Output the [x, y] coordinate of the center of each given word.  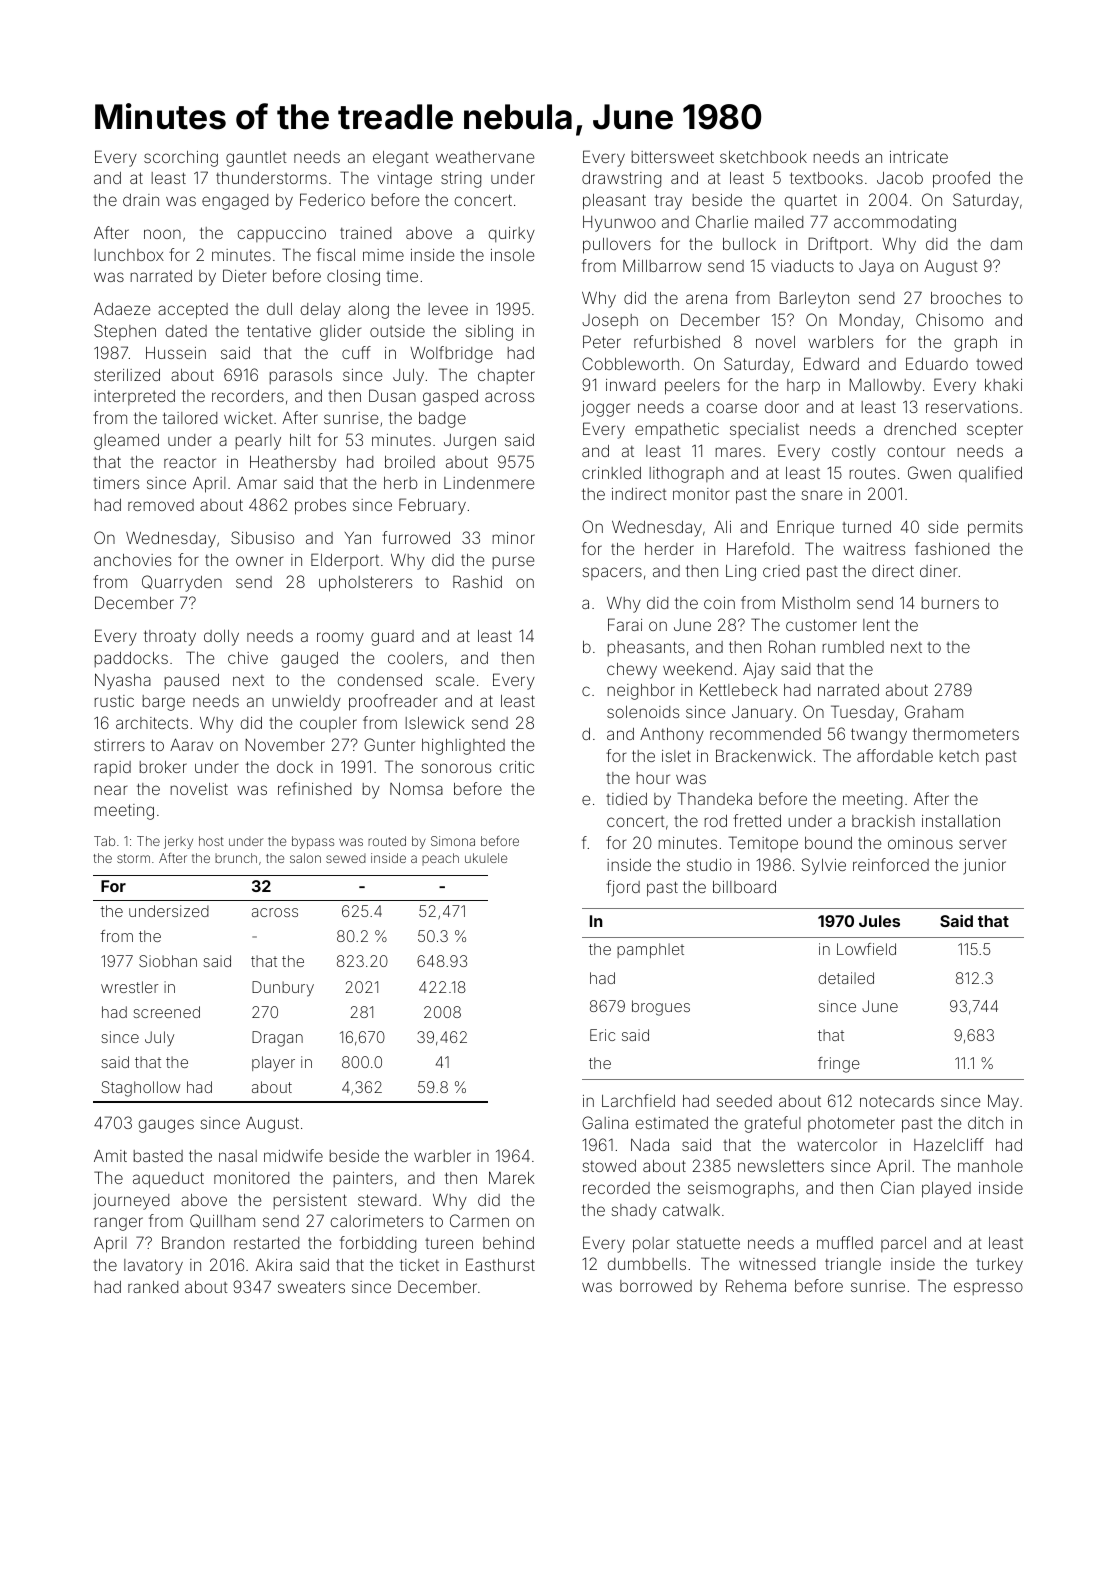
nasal [238, 1156]
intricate [919, 157]
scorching [181, 159]
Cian [897, 1187]
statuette [708, 1243]
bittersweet [673, 157]
